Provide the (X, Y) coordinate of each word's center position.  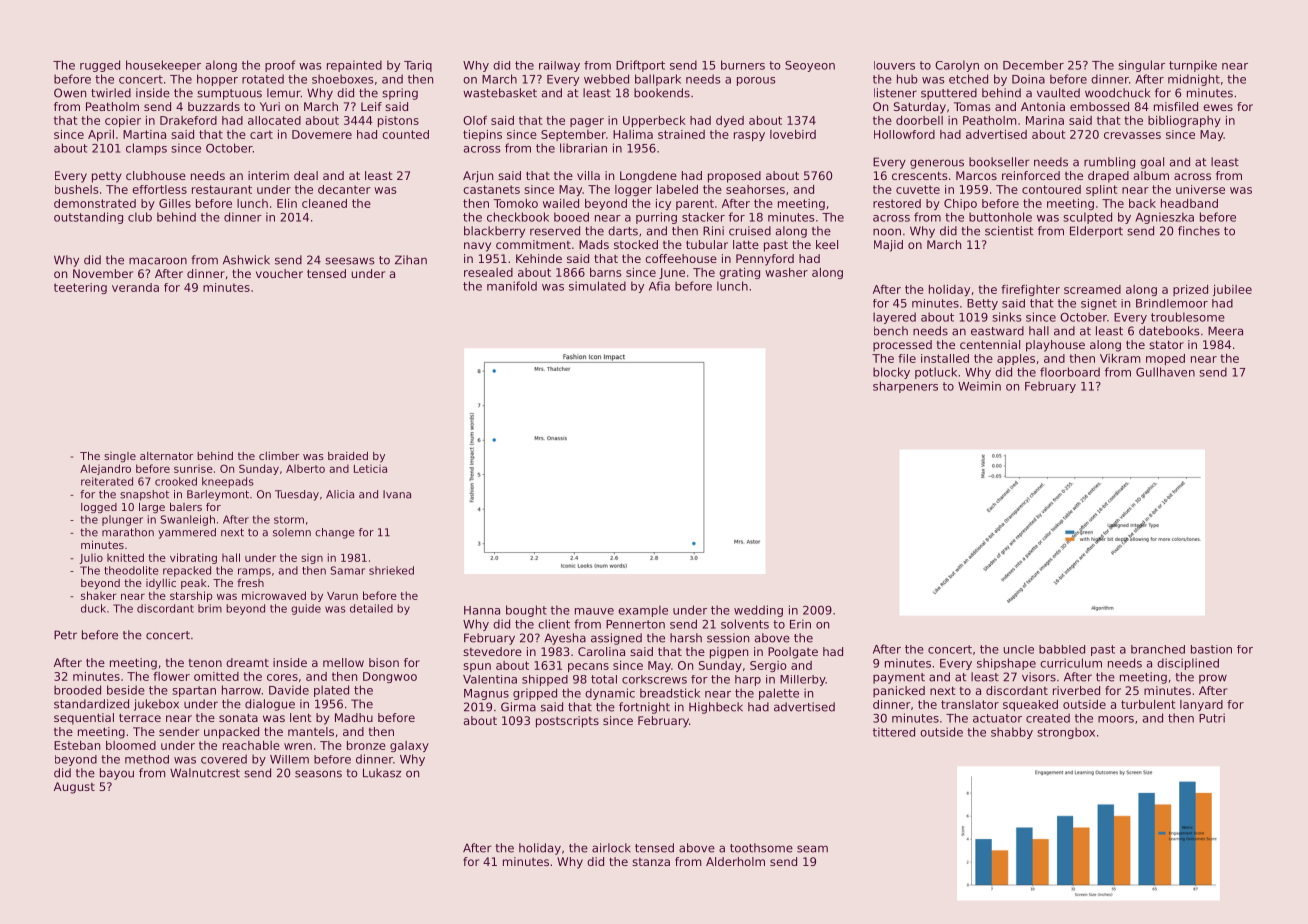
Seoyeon (810, 66)
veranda (135, 287)
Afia (659, 286)
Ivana (397, 494)
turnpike (1193, 66)
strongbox (1066, 733)
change (335, 533)
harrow (241, 690)
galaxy (409, 746)
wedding (758, 611)
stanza (651, 862)
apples (1016, 359)
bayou (117, 774)
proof (280, 66)
